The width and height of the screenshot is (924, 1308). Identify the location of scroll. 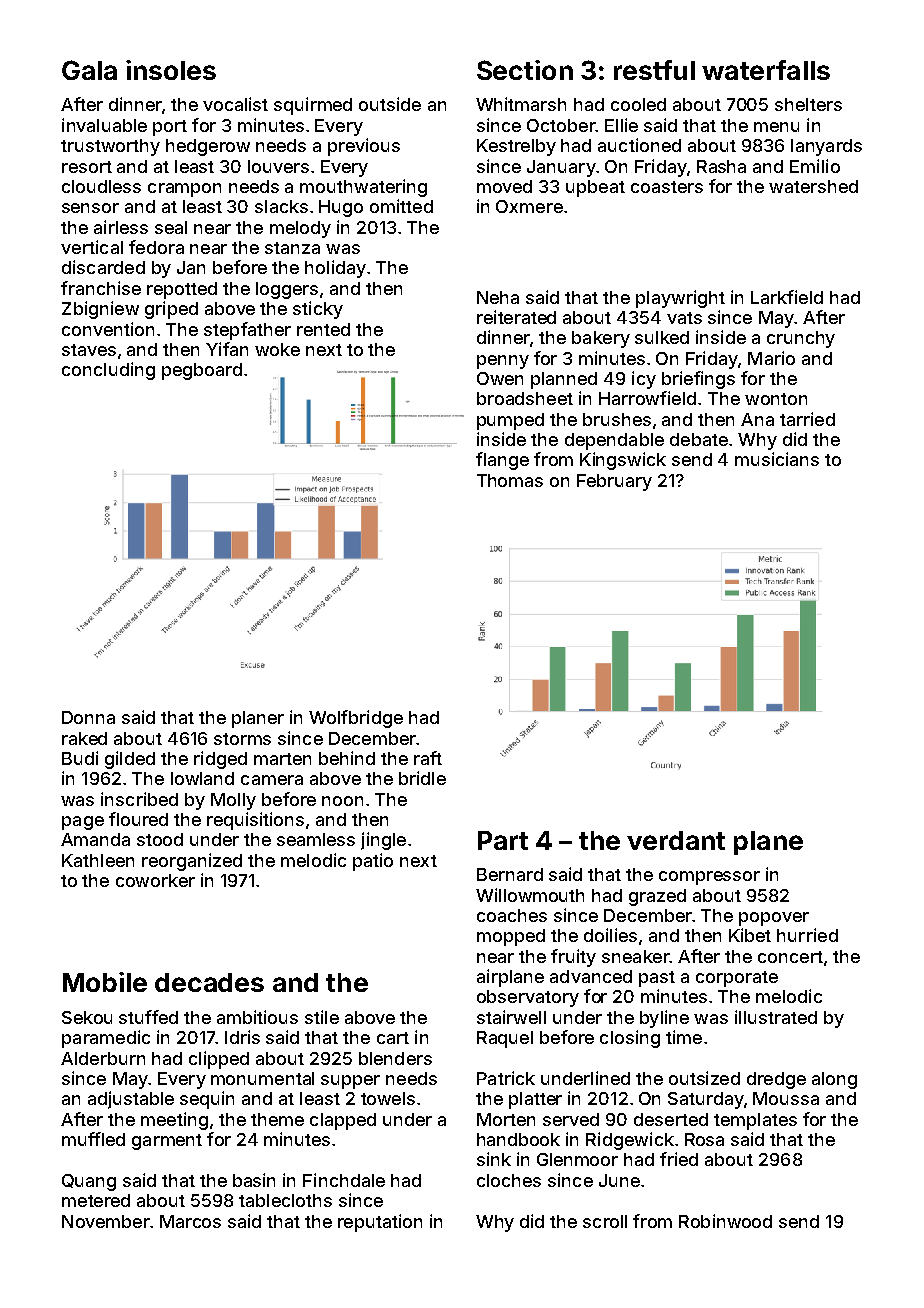
(605, 1221).
